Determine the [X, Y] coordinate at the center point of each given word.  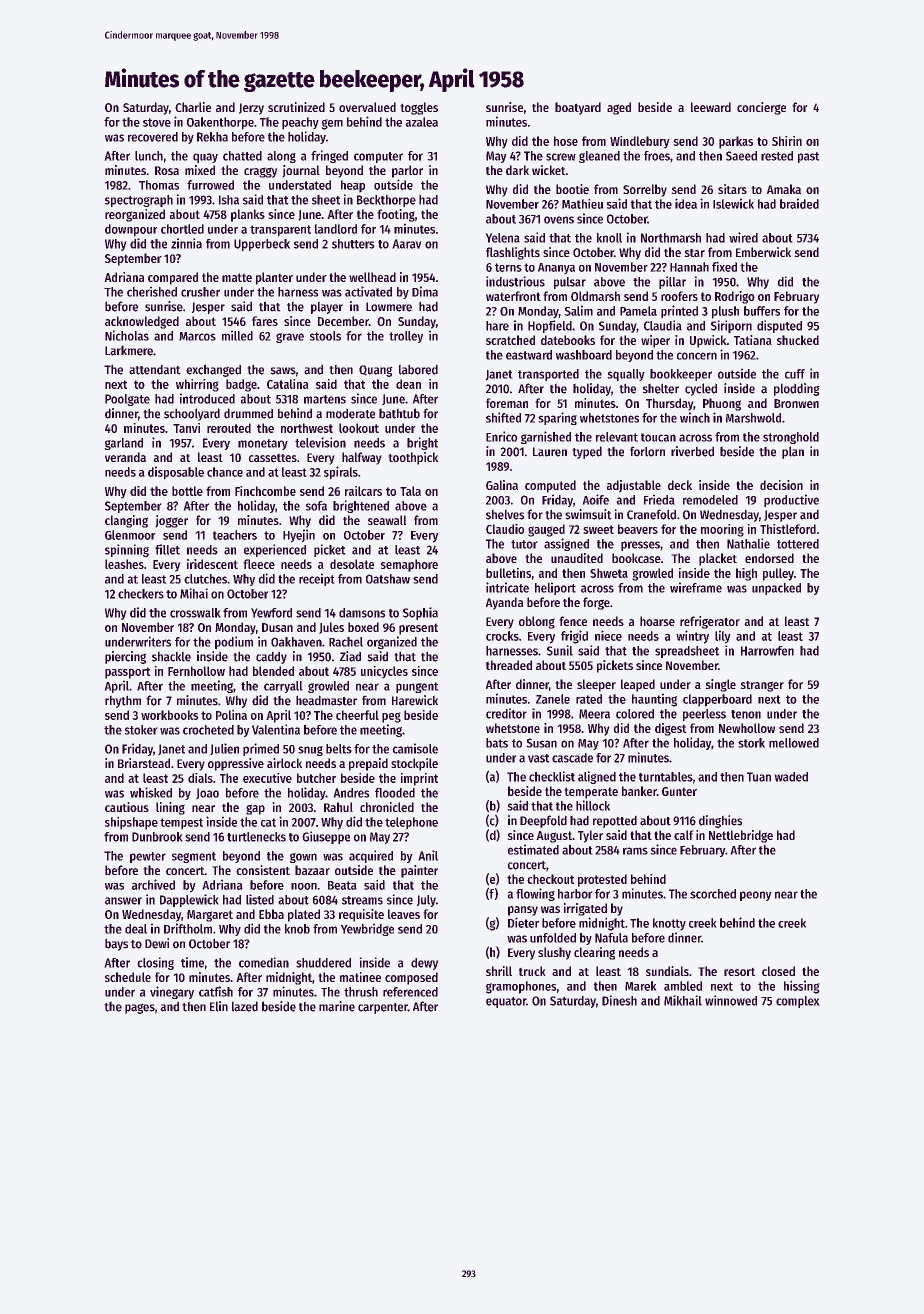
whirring [197, 385]
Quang [375, 371]
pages [140, 1009]
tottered [798, 544]
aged [619, 108]
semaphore [409, 565]
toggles [419, 108]
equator [506, 1002]
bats [497, 743]
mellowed [794, 743]
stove [157, 122]
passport [127, 673]
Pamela [638, 311]
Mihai [194, 593]
